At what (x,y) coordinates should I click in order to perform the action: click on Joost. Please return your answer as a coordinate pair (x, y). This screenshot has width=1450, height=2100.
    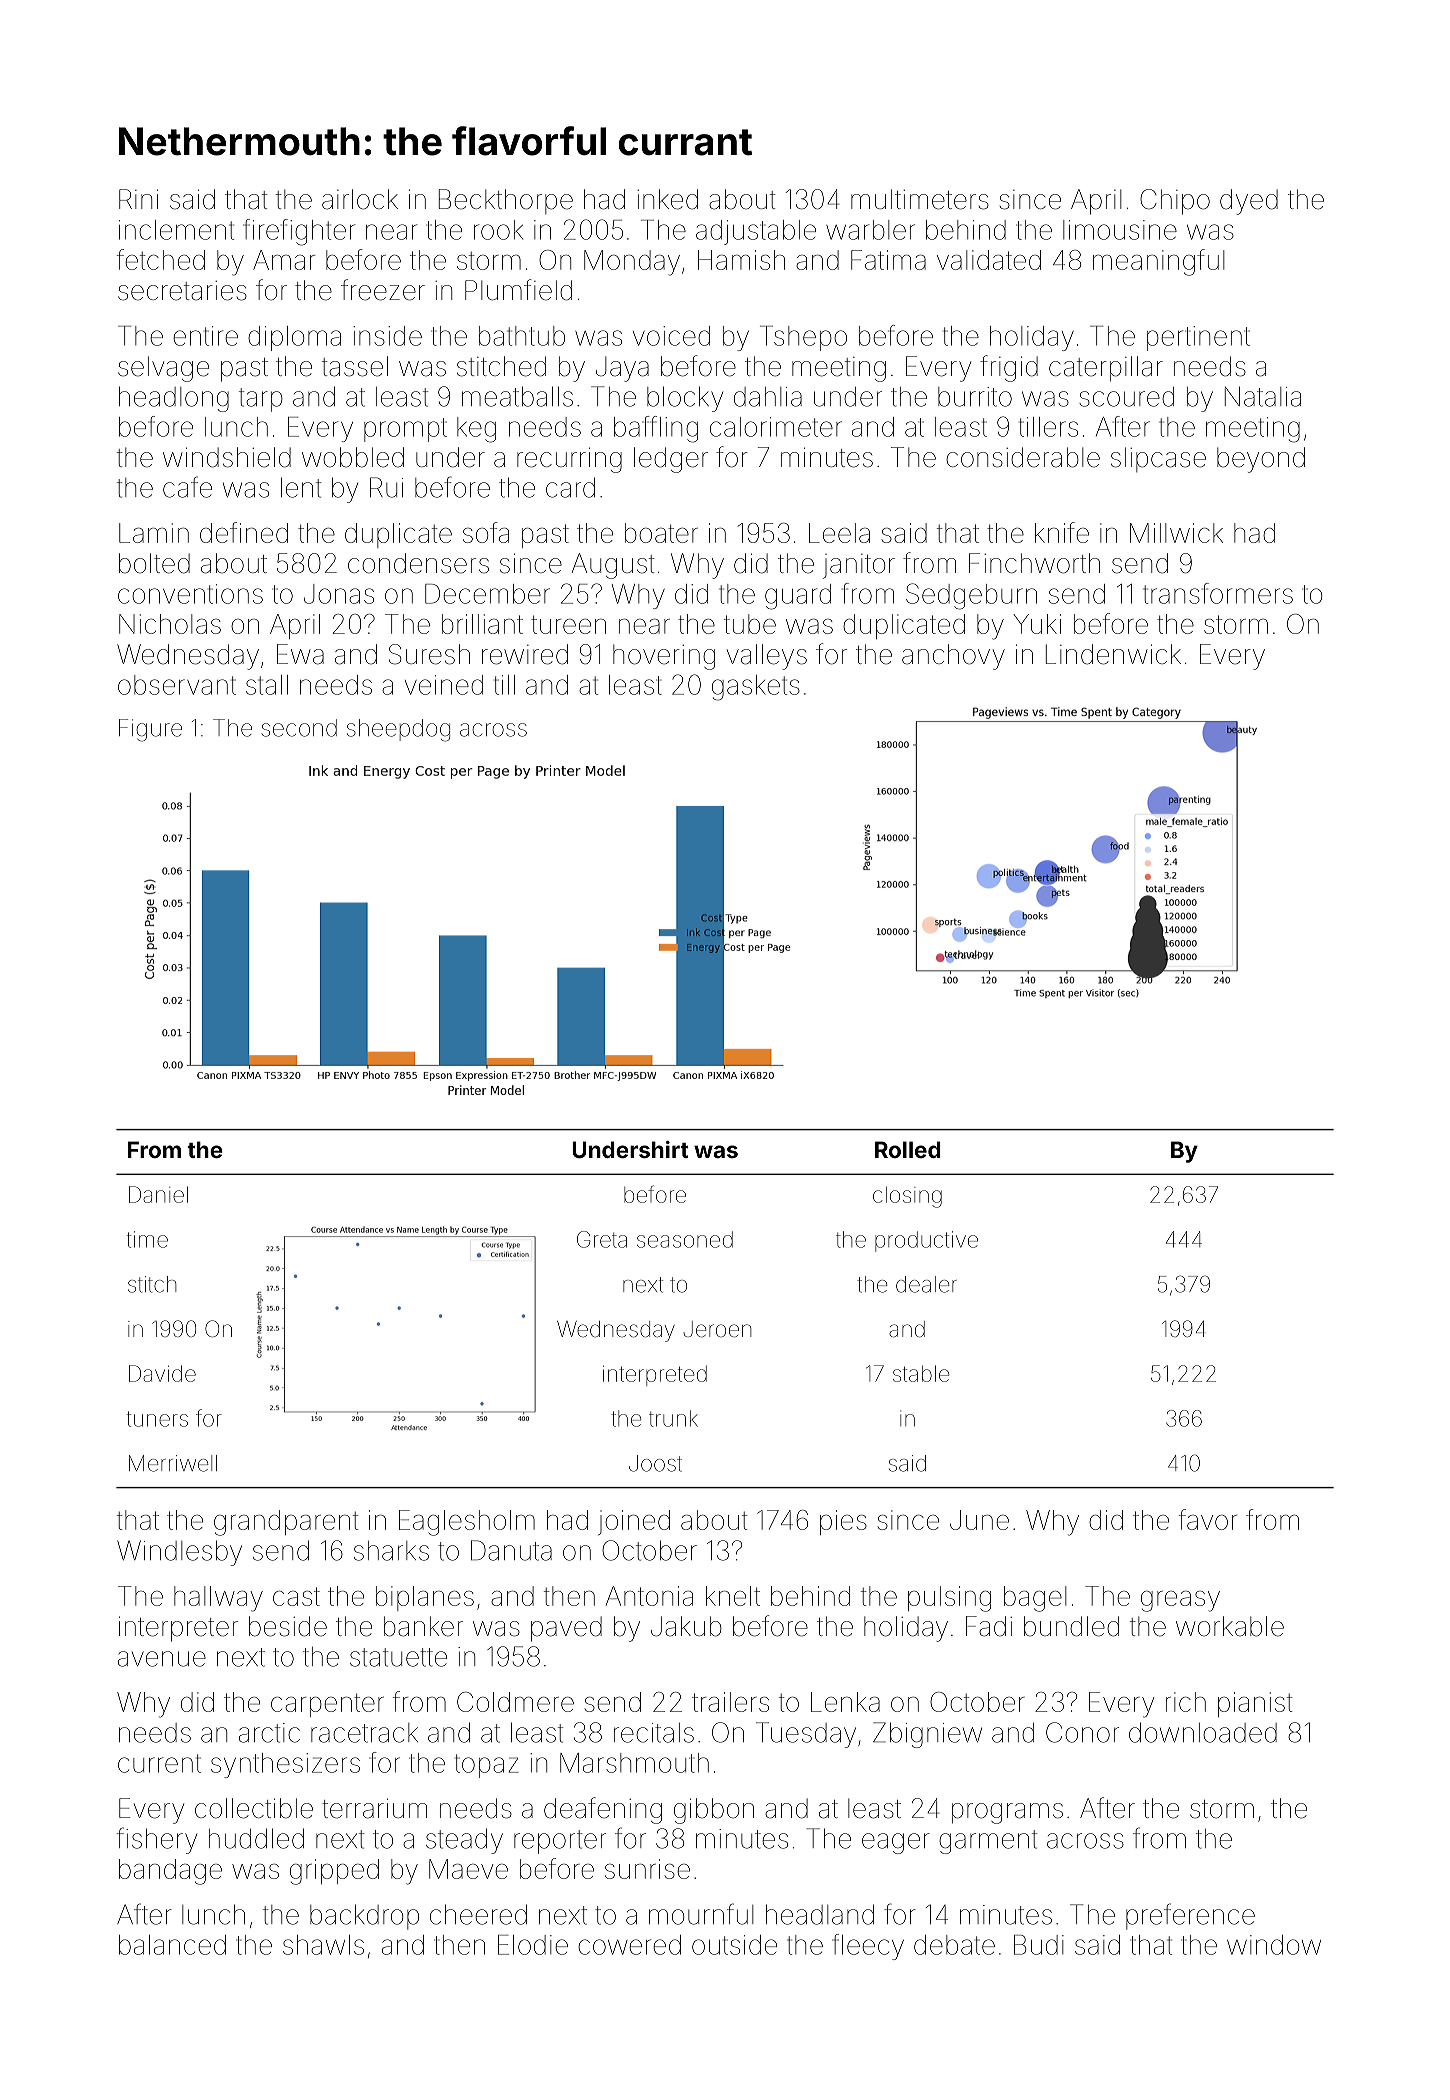
    Looking at the image, I should click on (655, 1463).
